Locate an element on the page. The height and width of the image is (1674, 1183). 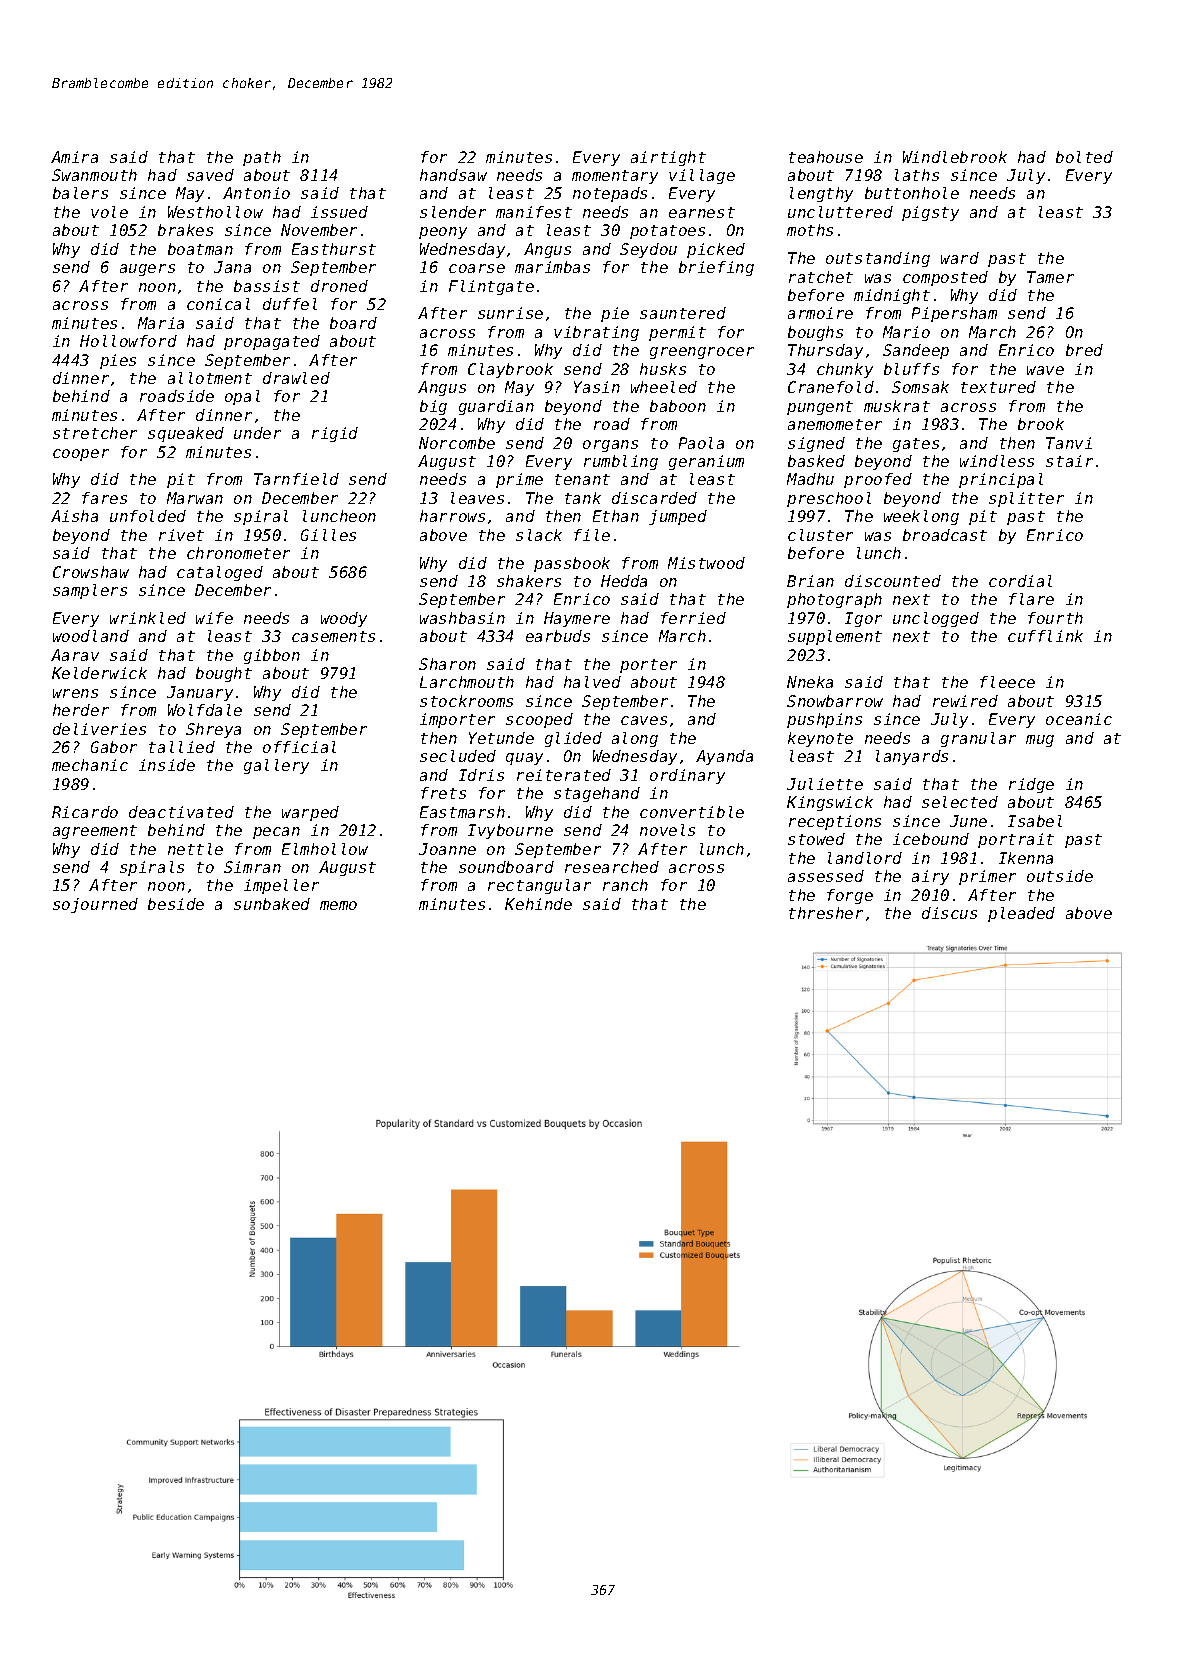
wave is located at coordinates (1045, 370).
